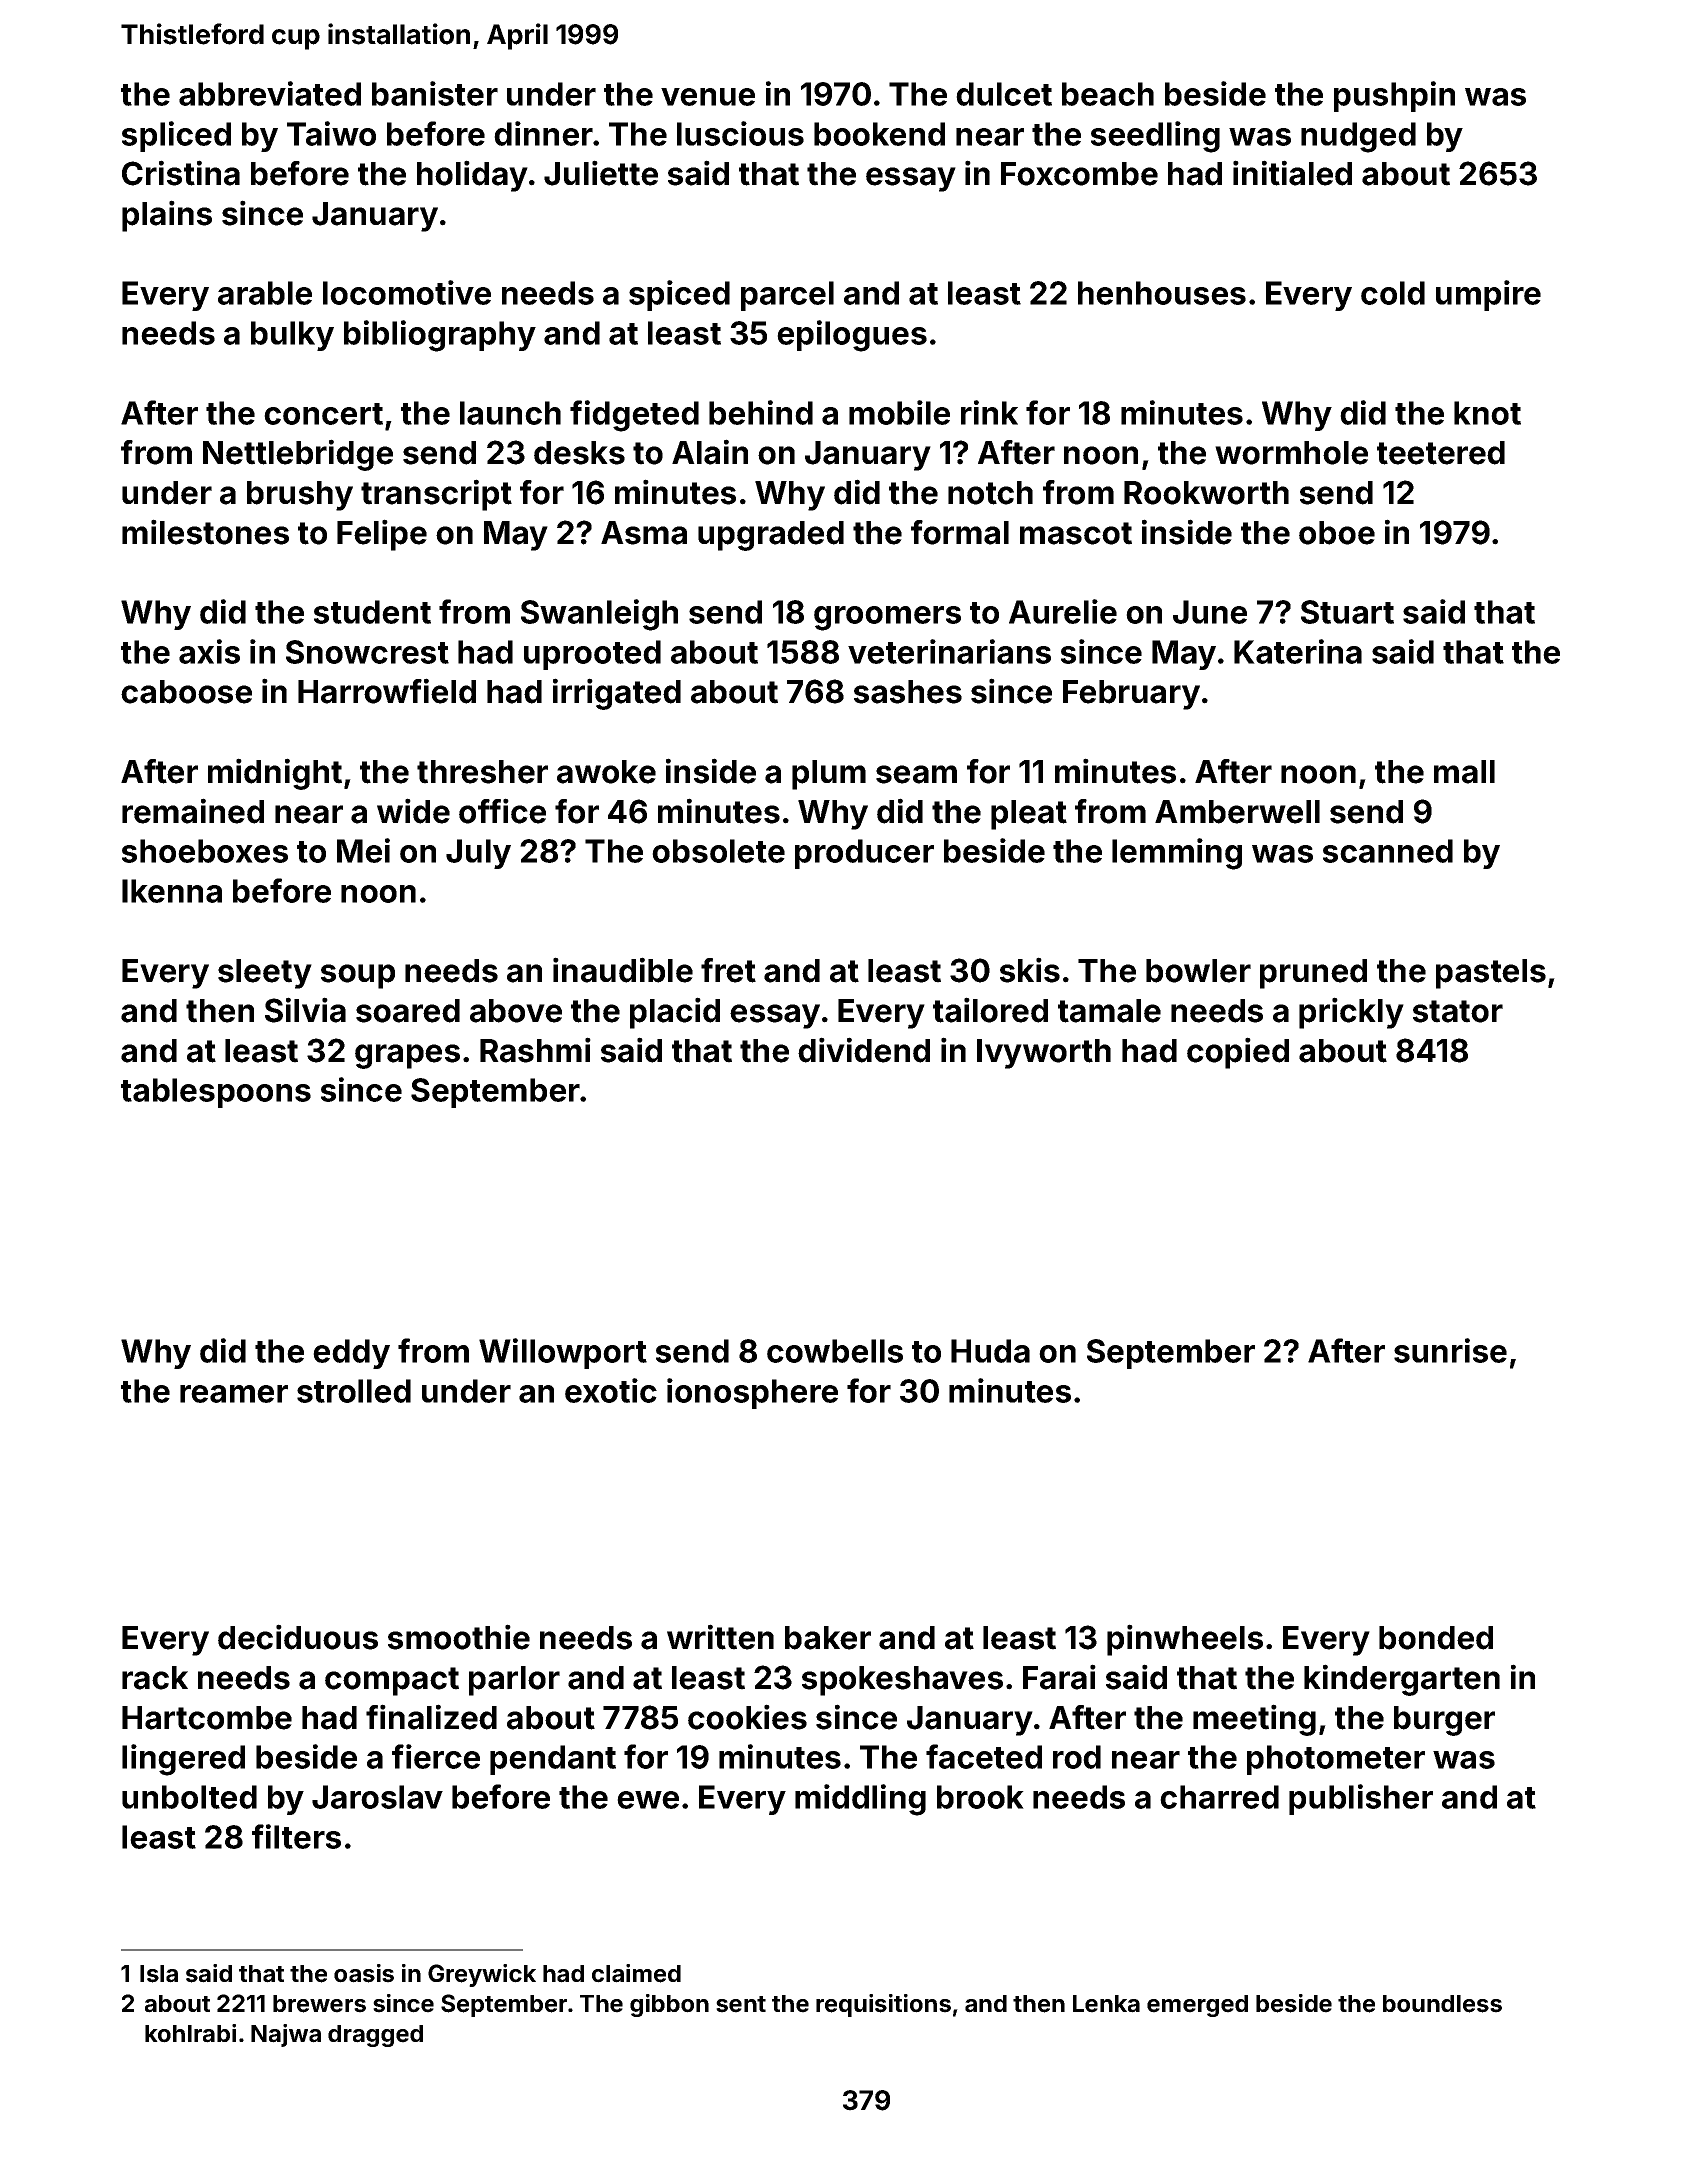 The height and width of the screenshot is (2178, 1683). What do you see at coordinates (155, 1678) in the screenshot?
I see `rack` at bounding box center [155, 1678].
